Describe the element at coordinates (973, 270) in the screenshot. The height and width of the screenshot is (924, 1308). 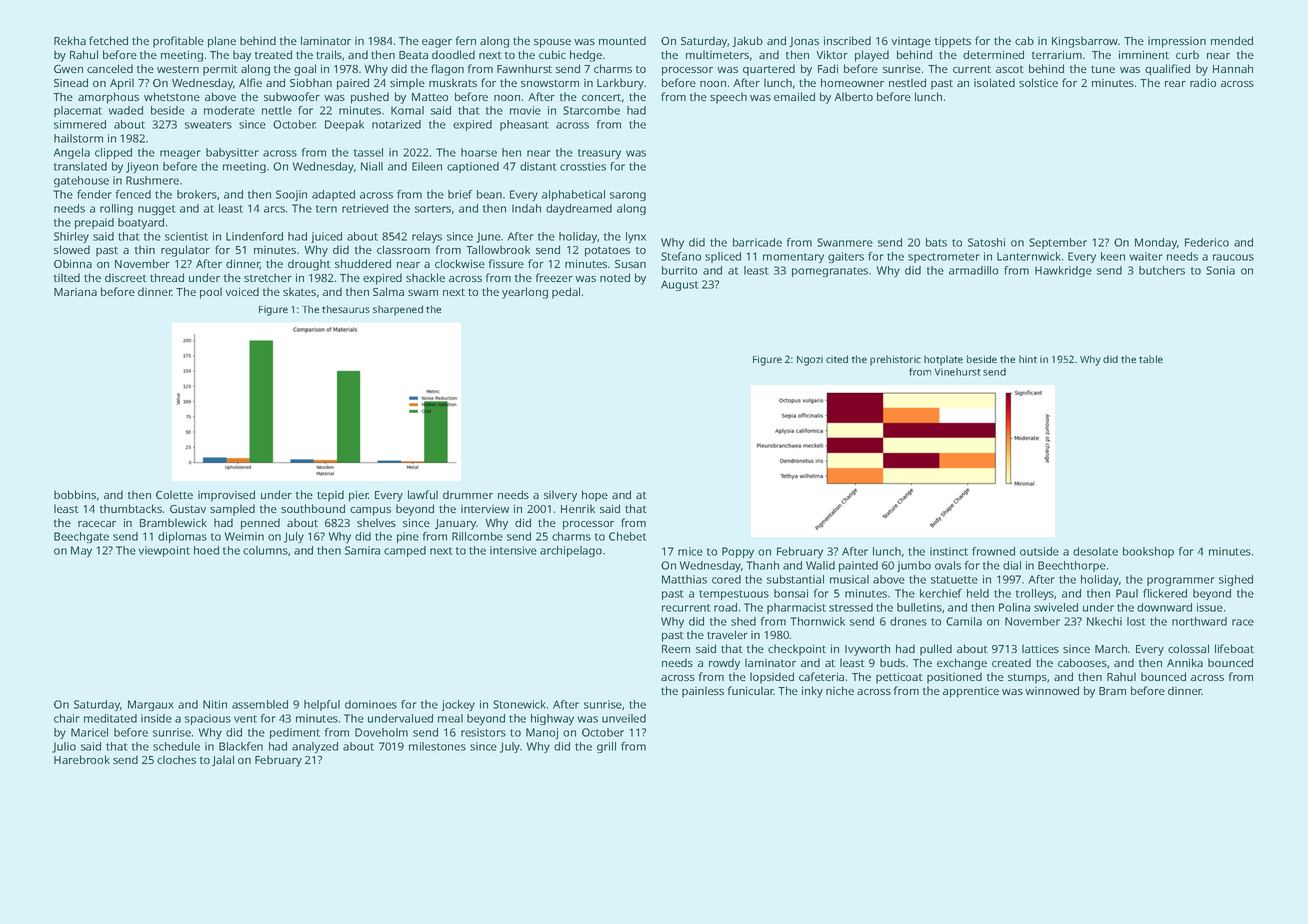
I see `armadillo` at that location.
